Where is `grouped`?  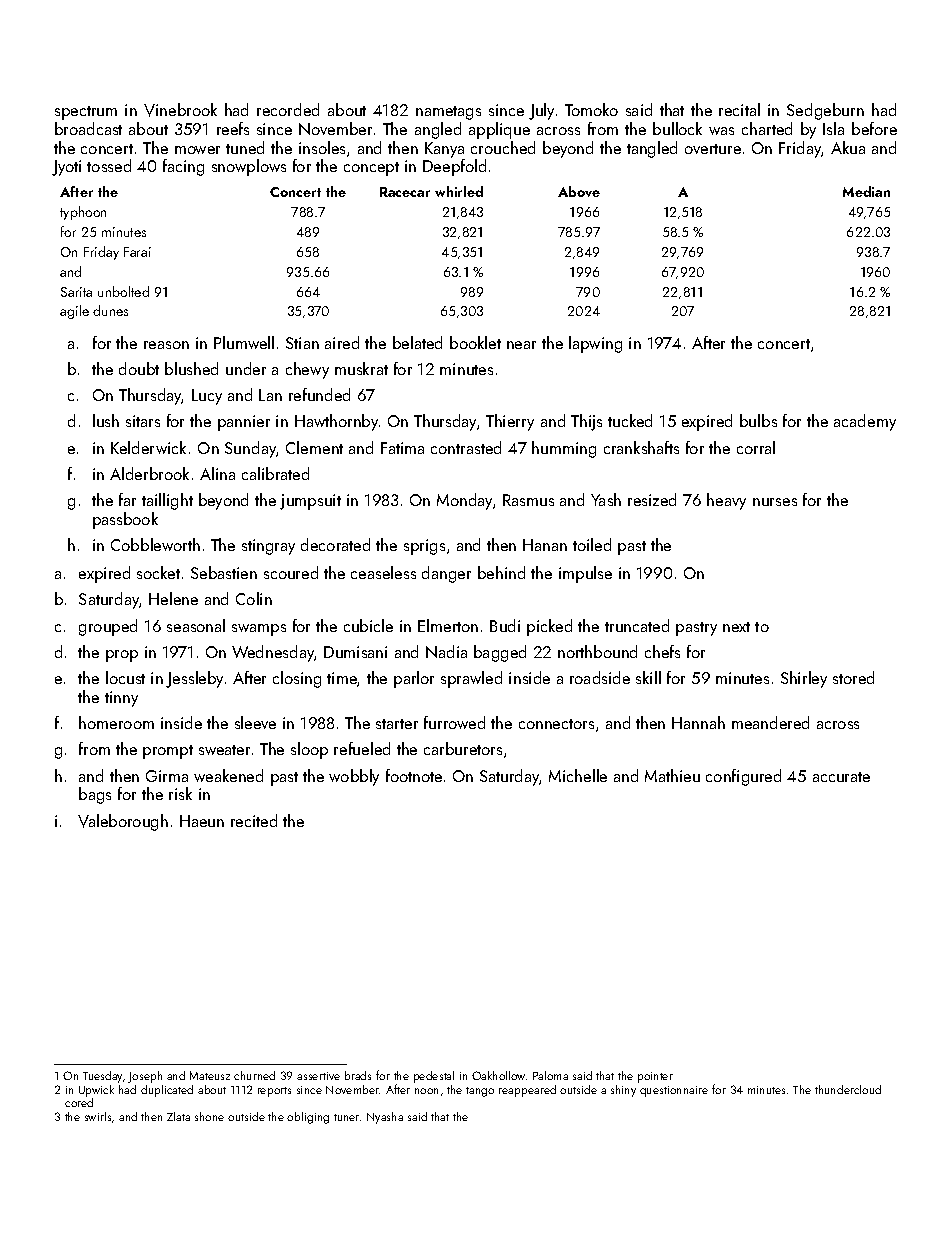 grouped is located at coordinates (108, 627).
